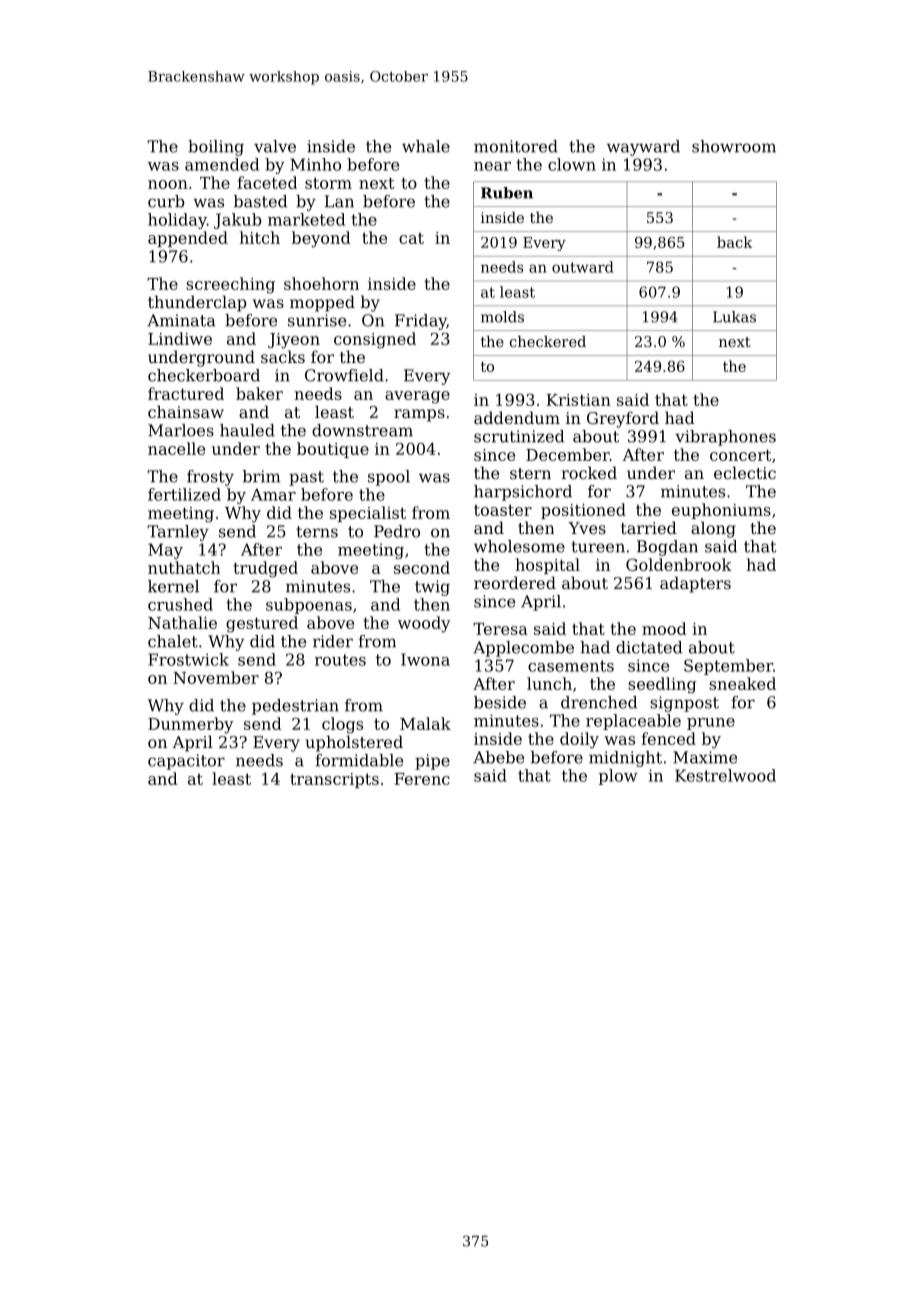 Image resolution: width=924 pixels, height=1314 pixels. Describe the element at coordinates (216, 148) in the screenshot. I see `boiling` at that location.
